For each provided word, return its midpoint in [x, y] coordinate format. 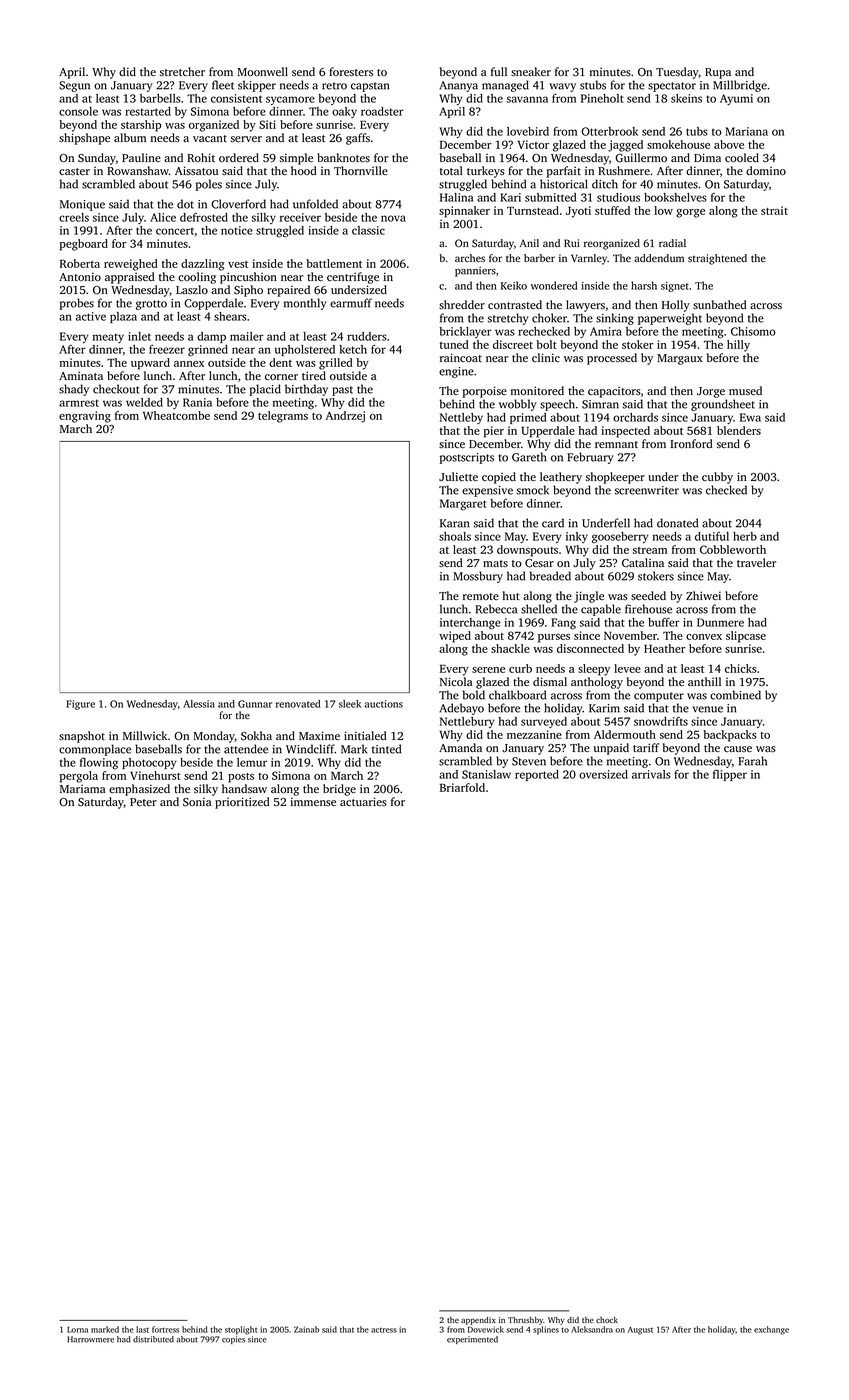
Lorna [77, 1329]
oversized [603, 774]
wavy [562, 87]
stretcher [182, 71]
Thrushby [526, 1321]
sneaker [531, 71]
